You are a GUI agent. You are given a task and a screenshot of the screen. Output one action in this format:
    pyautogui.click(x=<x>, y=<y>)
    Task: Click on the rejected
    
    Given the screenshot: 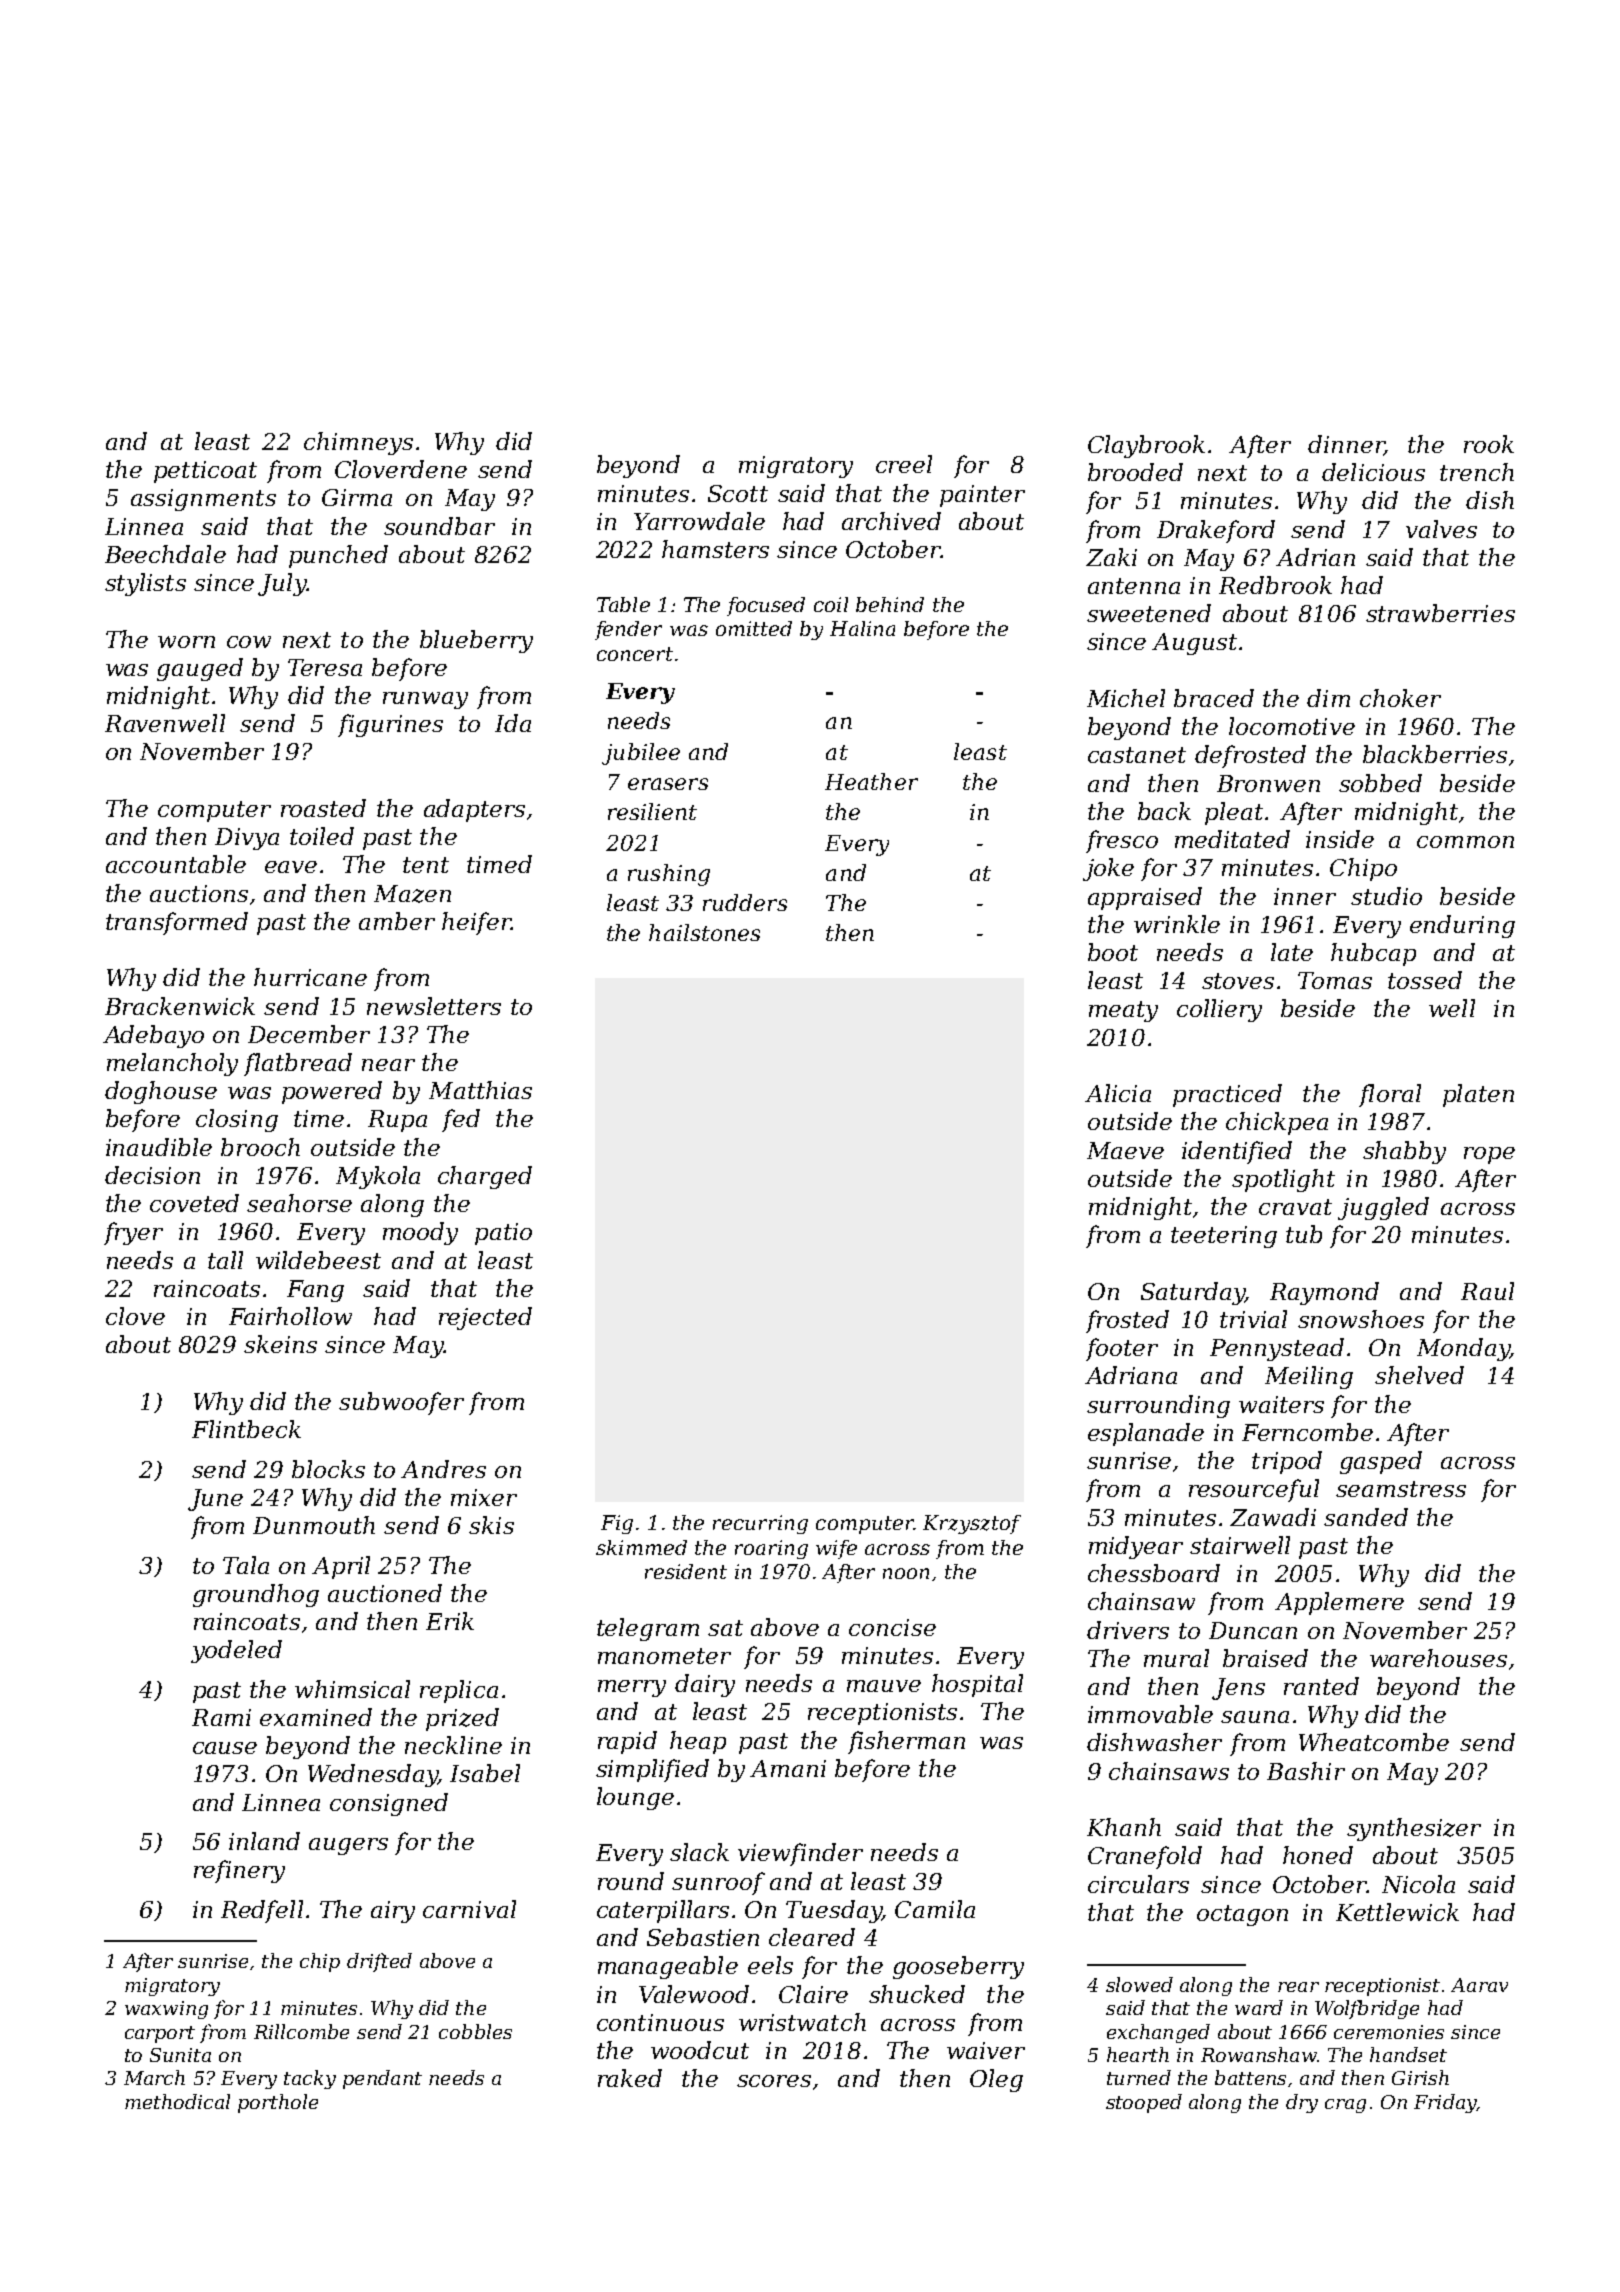 What is the action you would take?
    pyautogui.click(x=485, y=1318)
